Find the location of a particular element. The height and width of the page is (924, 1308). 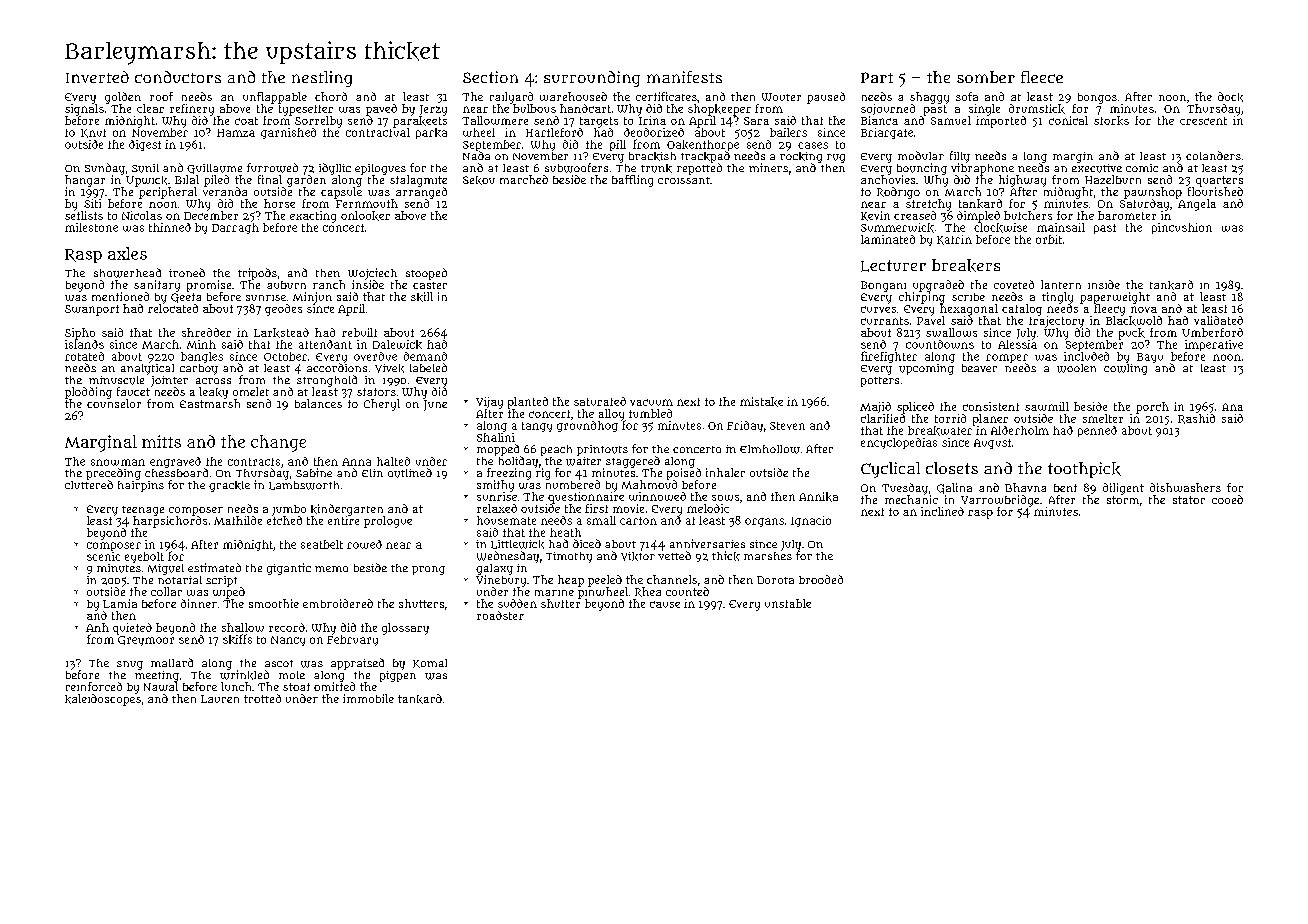

unstable is located at coordinates (788, 603).
